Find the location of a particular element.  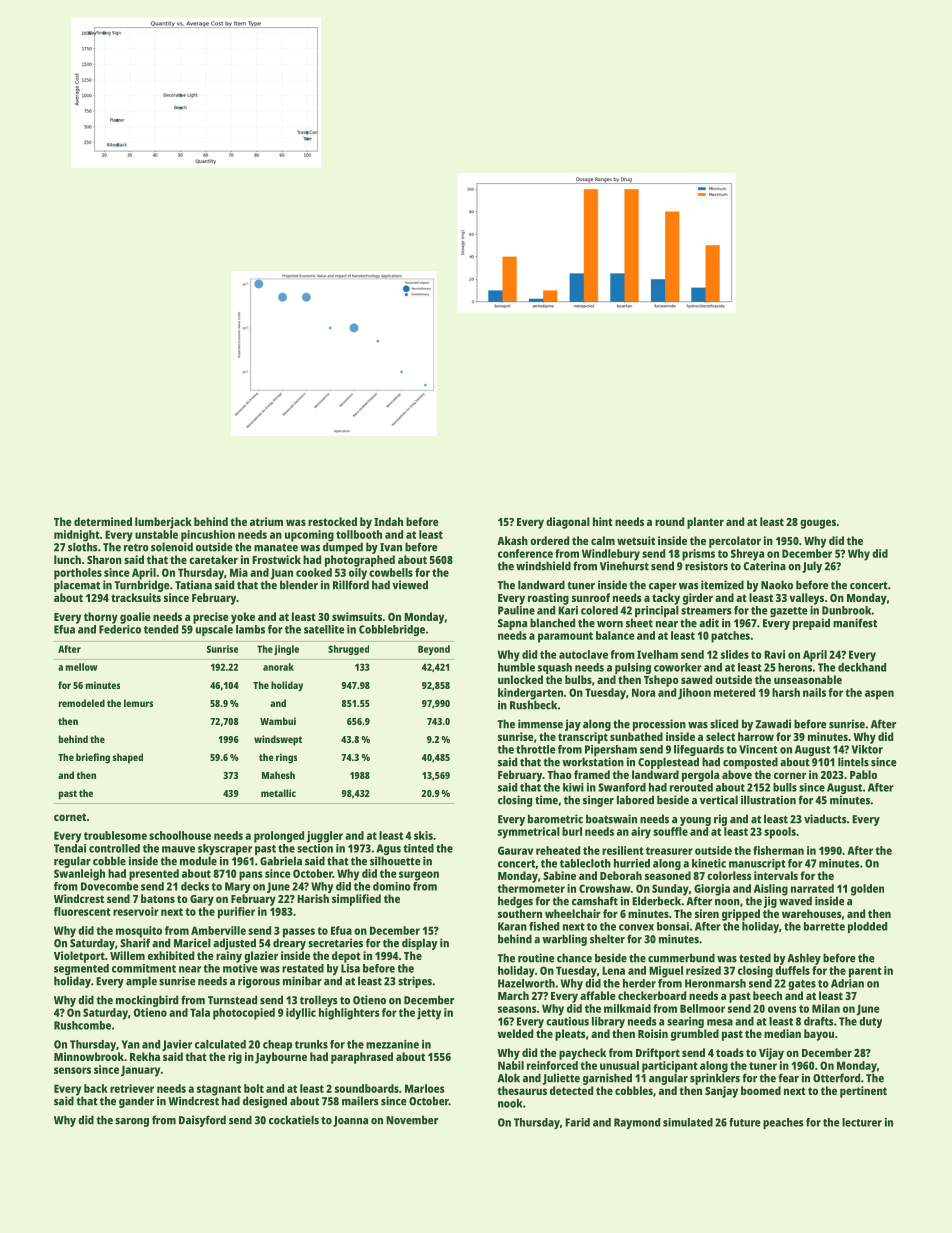

Wambui is located at coordinates (278, 721).
